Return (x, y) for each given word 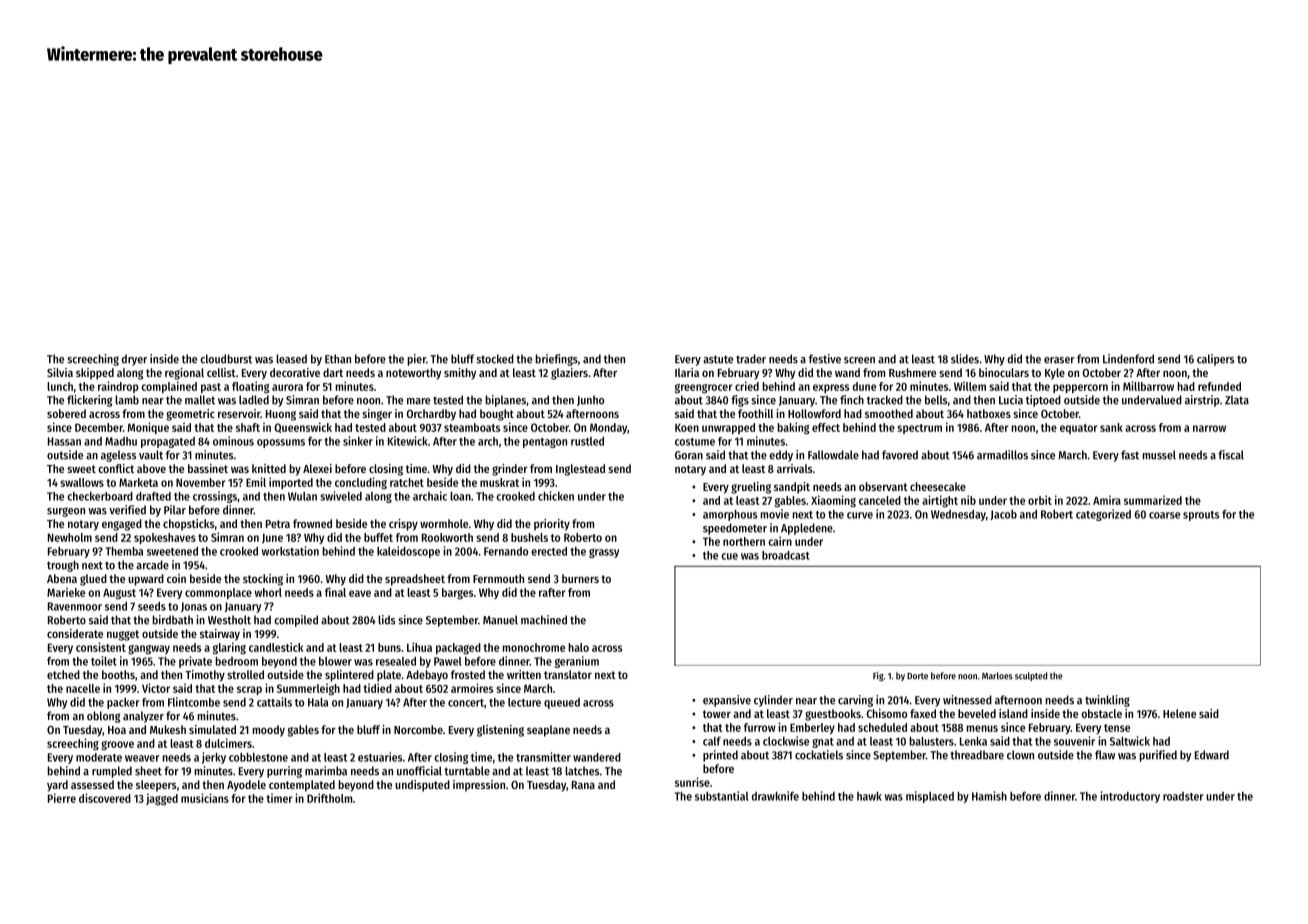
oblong (103, 717)
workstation (290, 551)
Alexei (317, 468)
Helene (1179, 713)
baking (794, 428)
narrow (1209, 428)
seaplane (548, 731)
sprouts (1201, 516)
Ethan (338, 359)
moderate (99, 757)
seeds (152, 606)
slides (965, 359)
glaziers (569, 374)
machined (544, 620)
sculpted (1031, 676)
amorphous (730, 515)
